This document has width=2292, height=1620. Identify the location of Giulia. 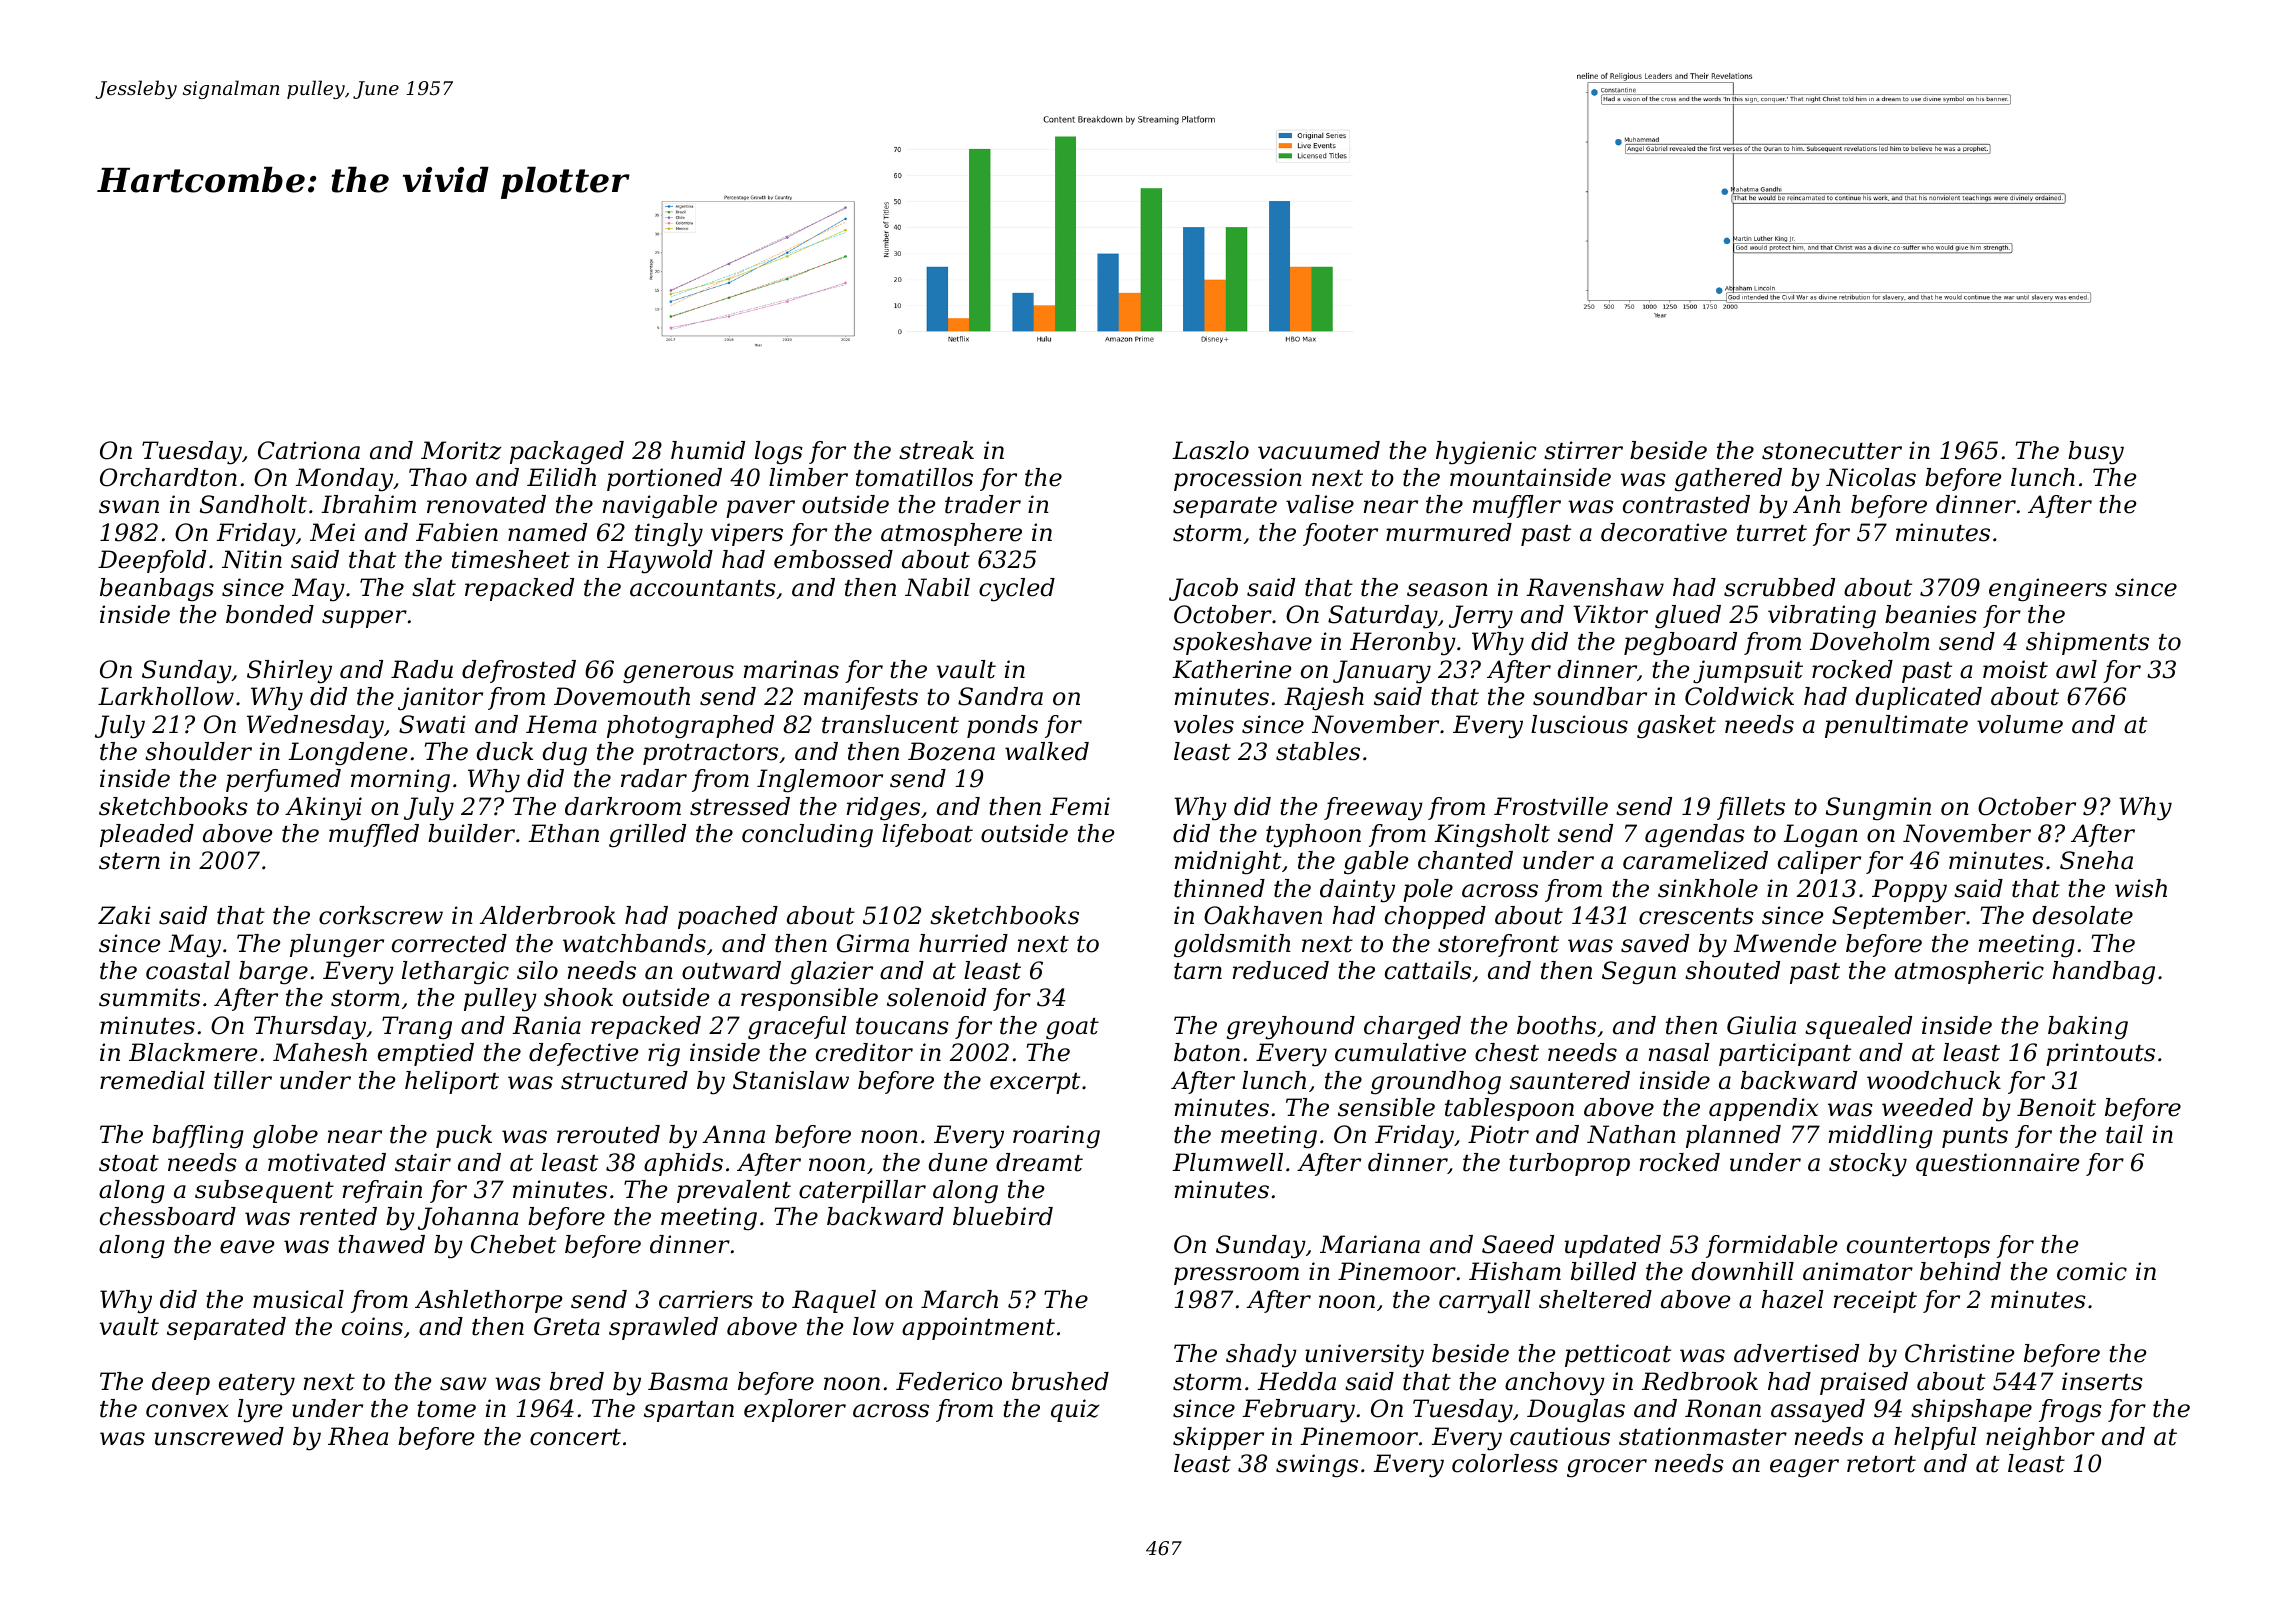
(1761, 1025).
